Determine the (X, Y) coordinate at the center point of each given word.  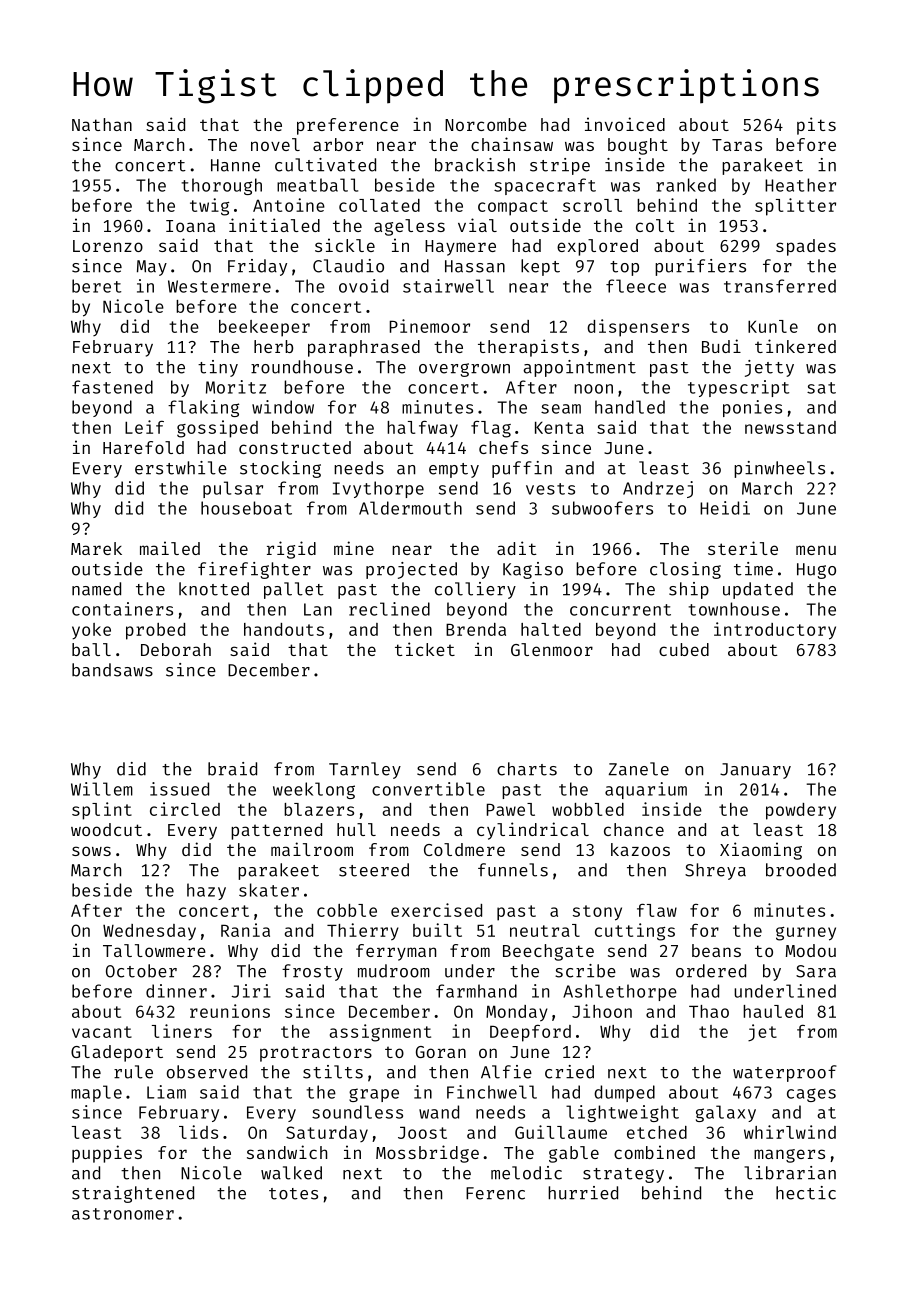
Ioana (190, 226)
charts (527, 769)
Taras (737, 145)
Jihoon (602, 1011)
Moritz (236, 387)
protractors (316, 1054)
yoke (91, 631)
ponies (752, 408)
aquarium (646, 790)
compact (513, 208)
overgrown (464, 370)
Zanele (639, 769)
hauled (773, 1011)
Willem (102, 789)
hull (356, 829)
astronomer (123, 1214)
